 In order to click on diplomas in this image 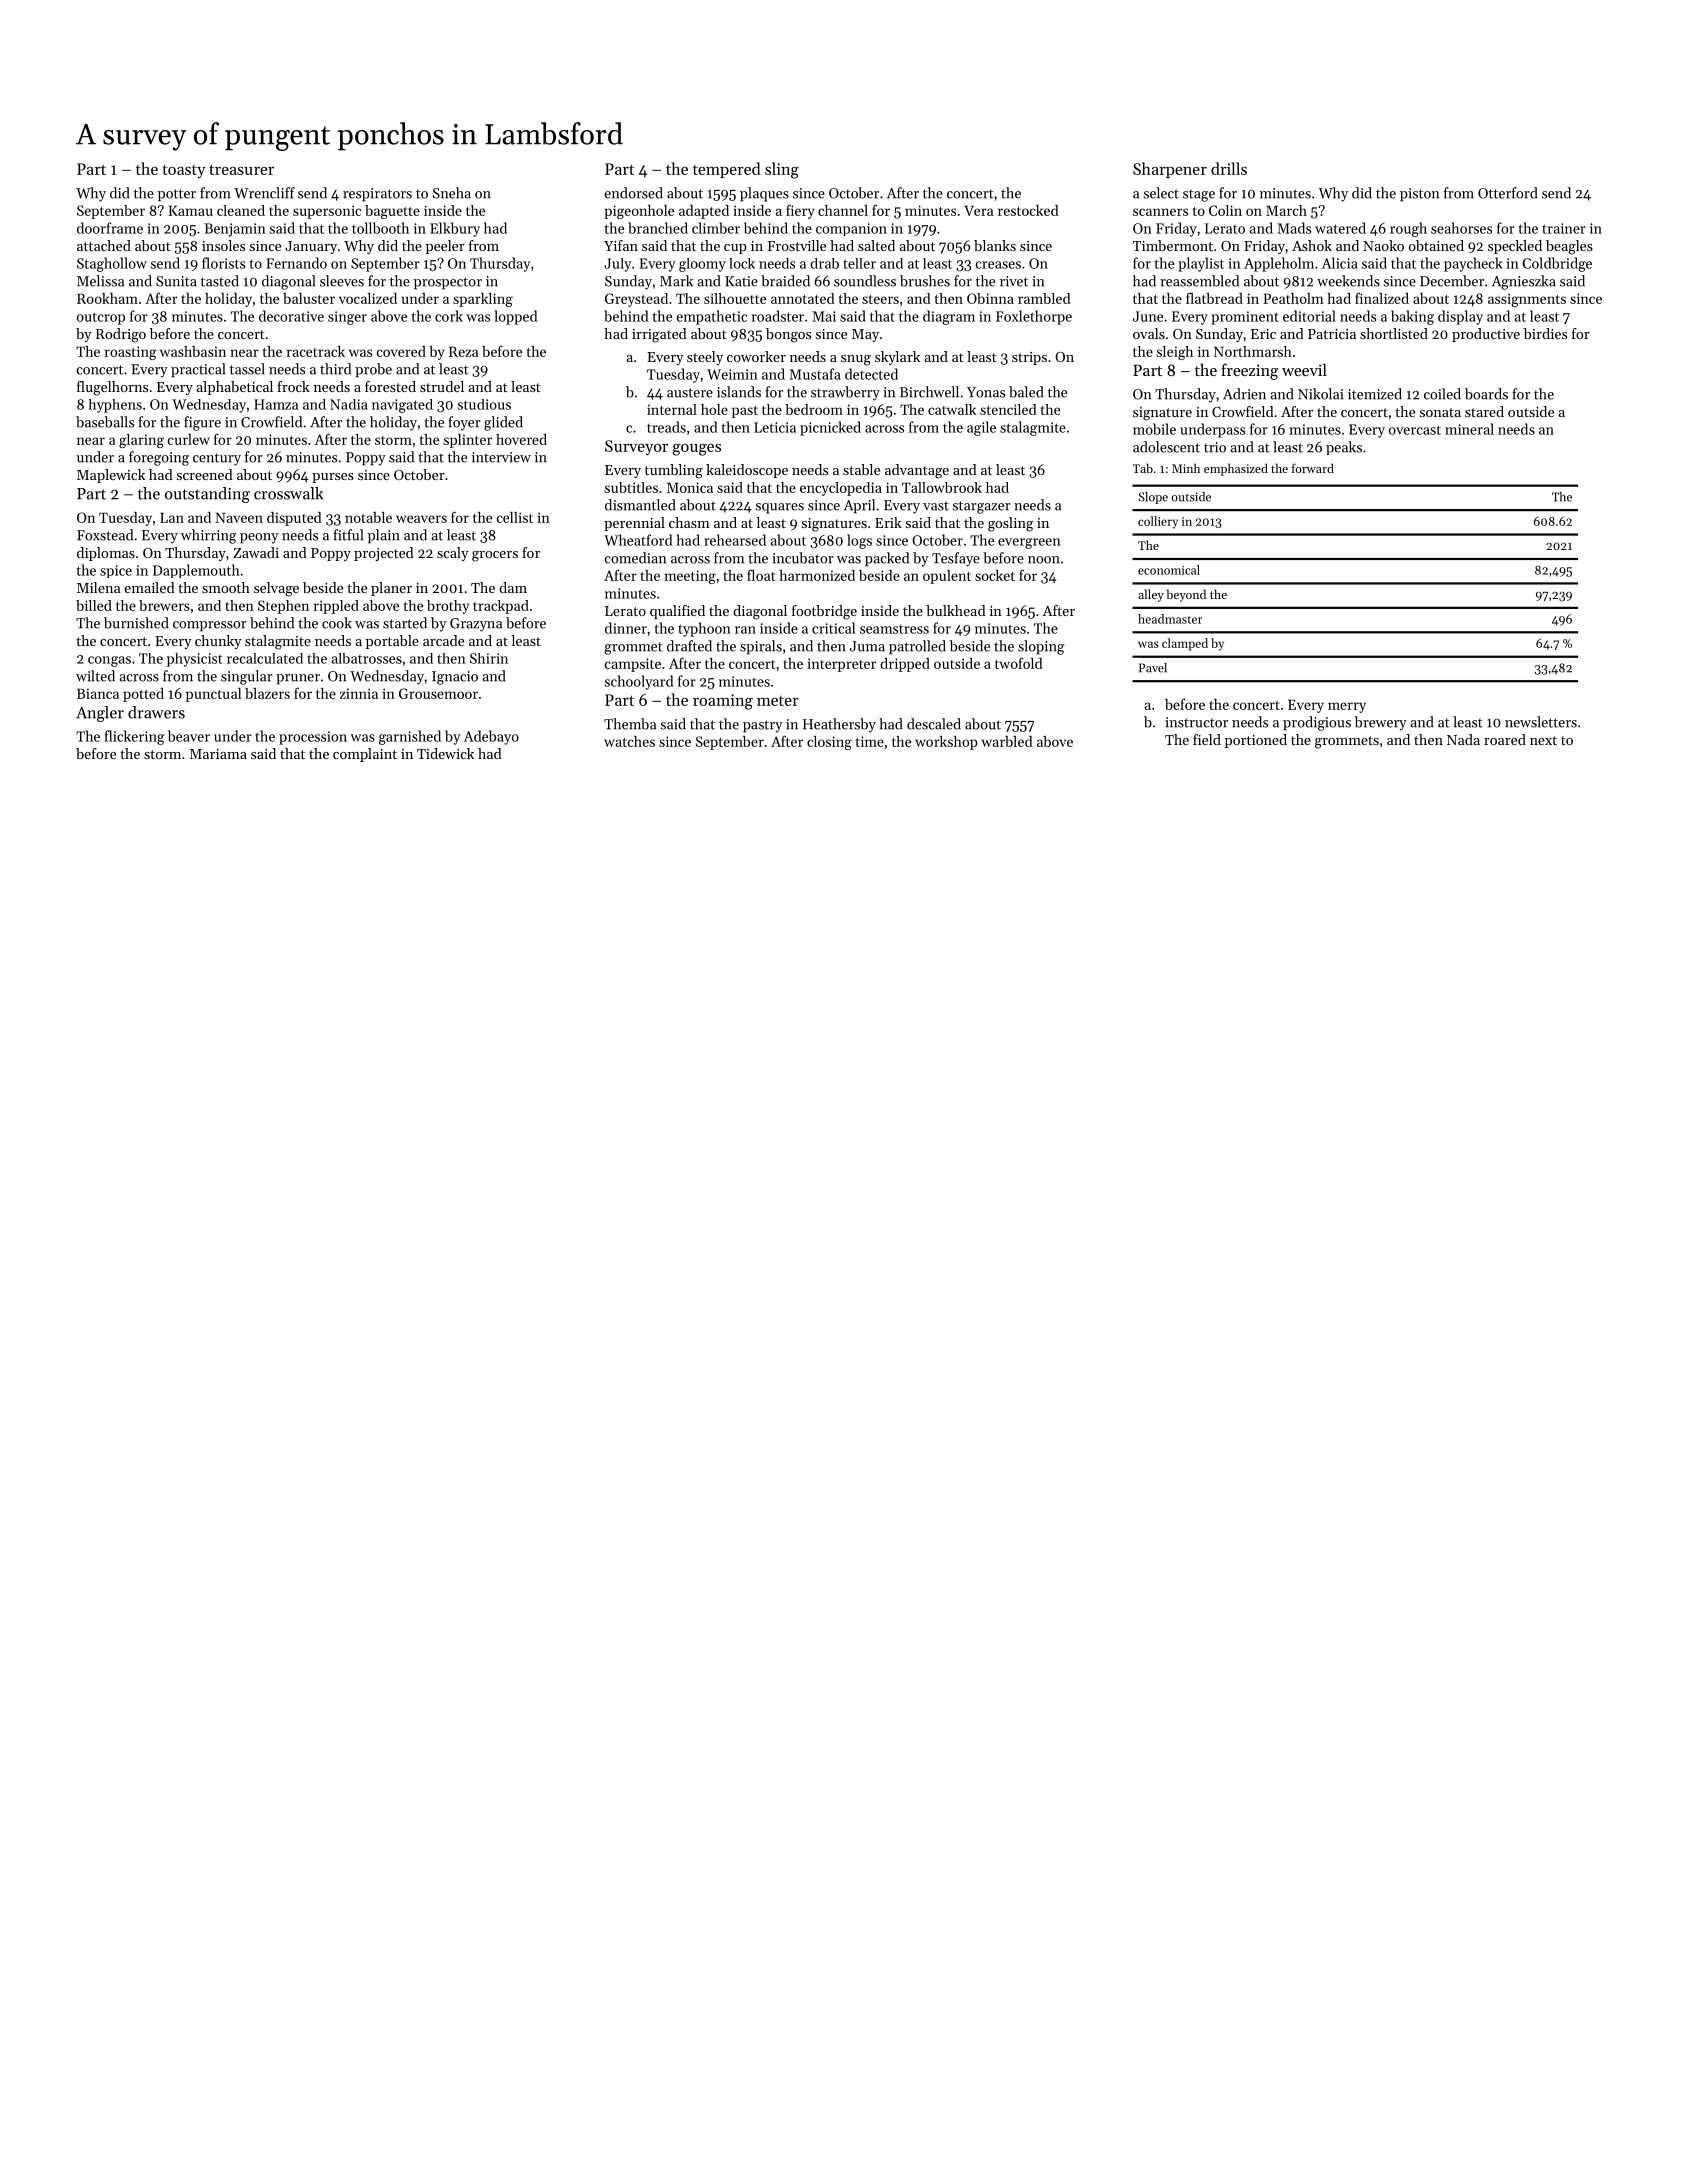, I will do `click(106, 554)`.
